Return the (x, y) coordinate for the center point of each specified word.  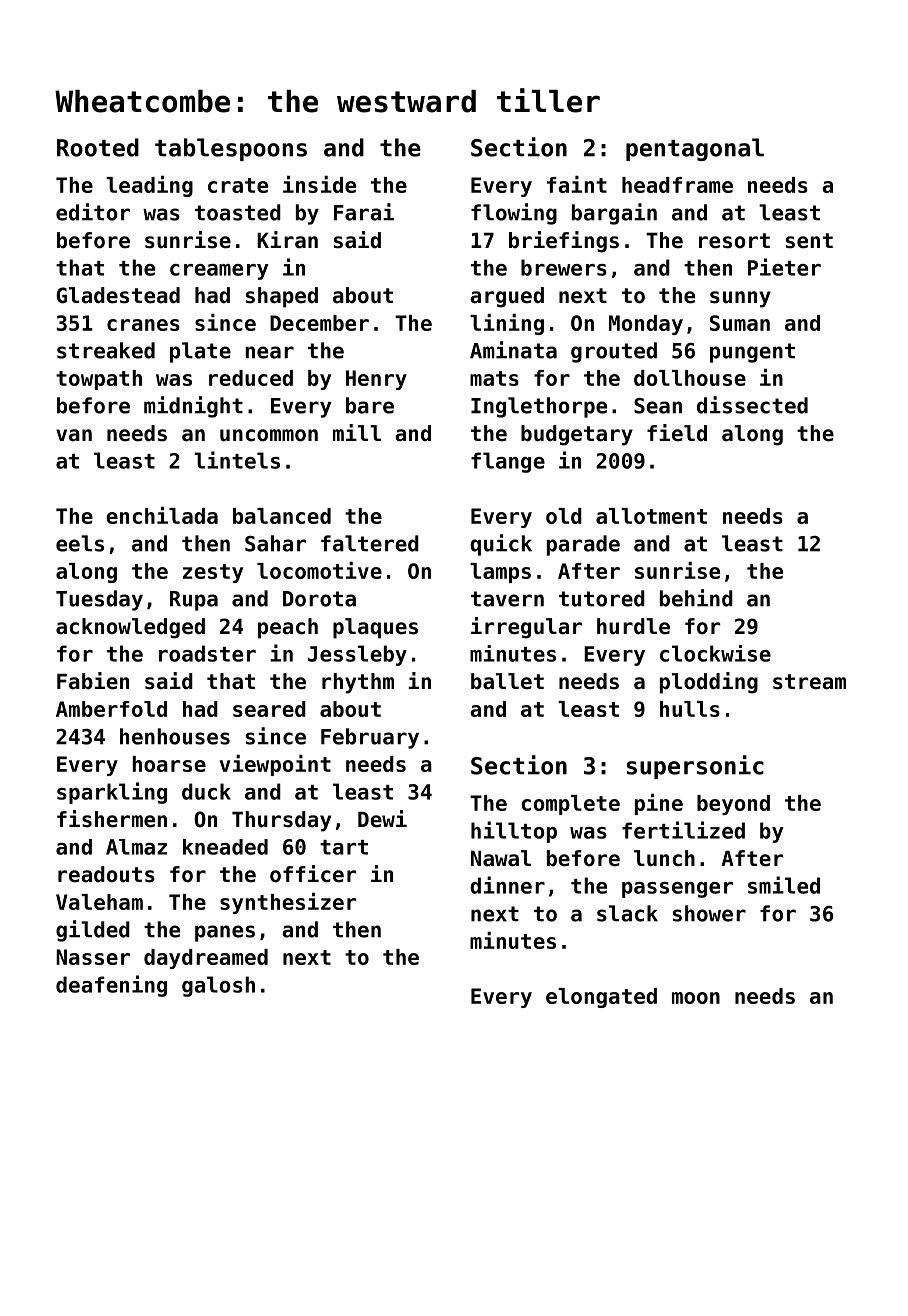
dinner (507, 885)
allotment (651, 516)
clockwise (715, 653)
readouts (106, 874)
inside (319, 184)
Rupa (194, 601)
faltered (370, 543)
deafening (111, 986)
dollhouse (690, 378)
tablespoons (231, 149)
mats (494, 378)
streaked (106, 350)
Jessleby (357, 655)
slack (627, 913)
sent (809, 241)
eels (80, 543)
